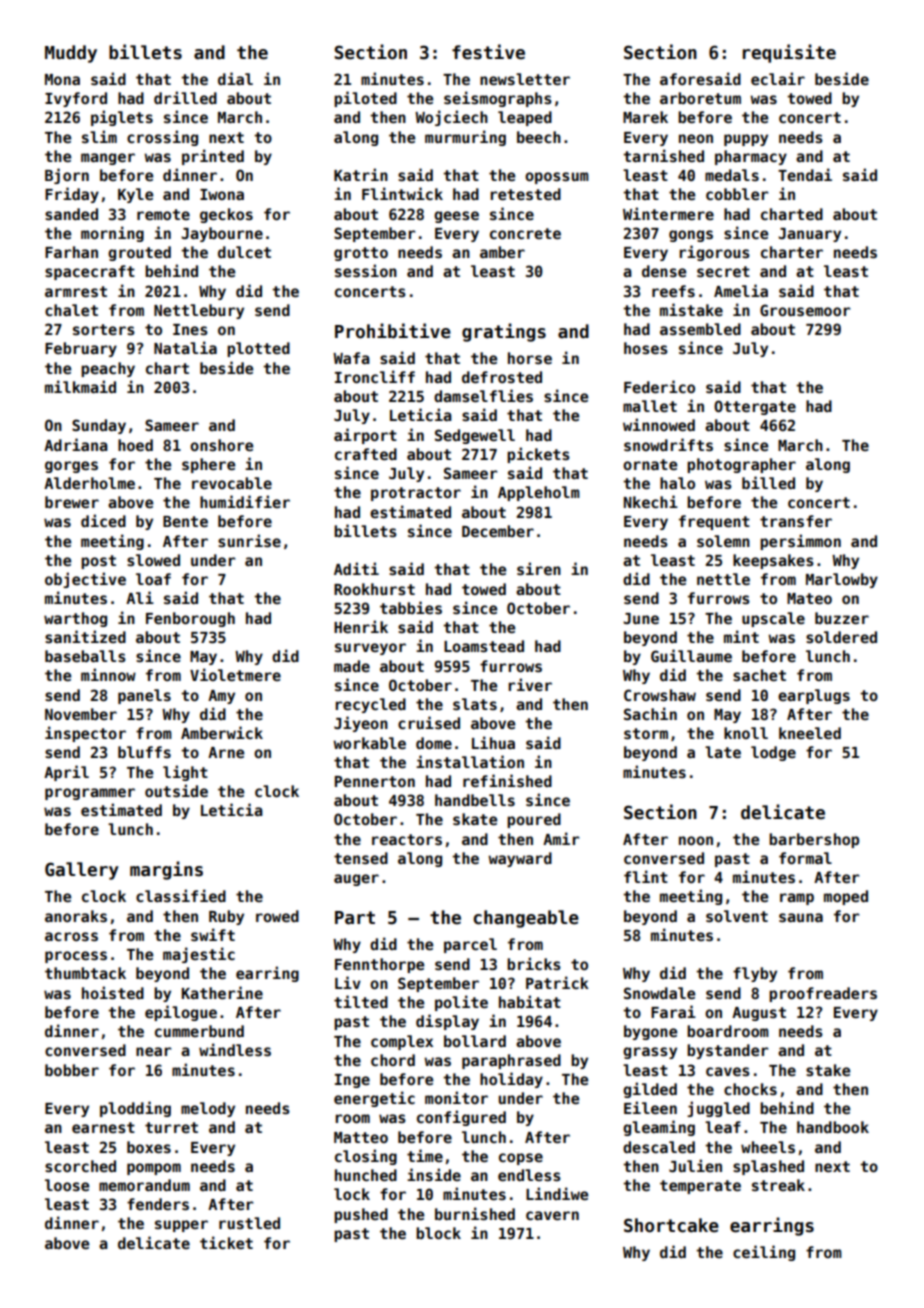 The width and height of the screenshot is (924, 1308). What do you see at coordinates (361, 174) in the screenshot?
I see `Katrin` at bounding box center [361, 174].
